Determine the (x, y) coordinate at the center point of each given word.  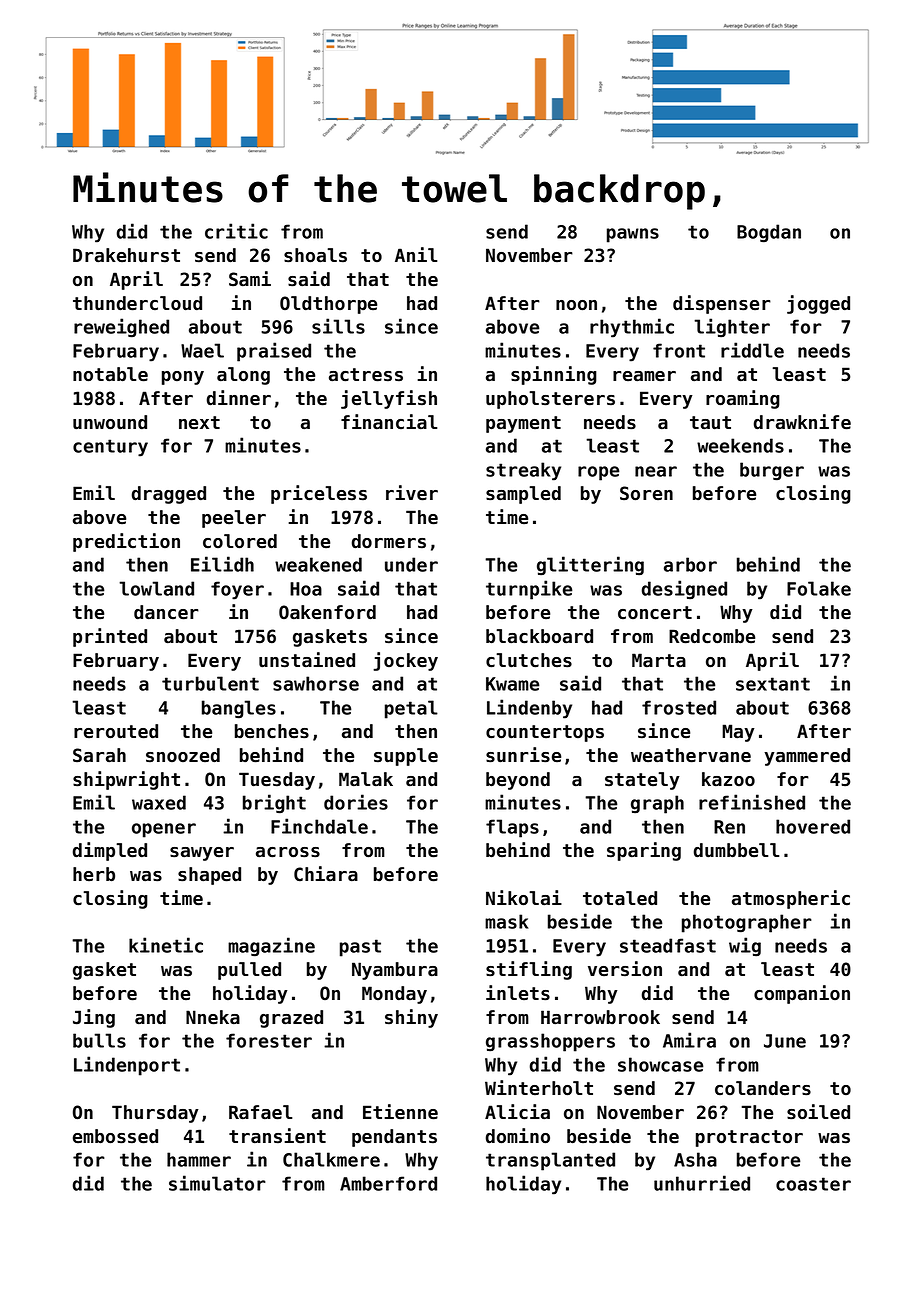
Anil (416, 254)
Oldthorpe (328, 305)
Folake (819, 588)
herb (94, 874)
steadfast (668, 945)
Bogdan (769, 233)
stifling (529, 970)
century (110, 448)
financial (389, 422)
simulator (217, 1183)
